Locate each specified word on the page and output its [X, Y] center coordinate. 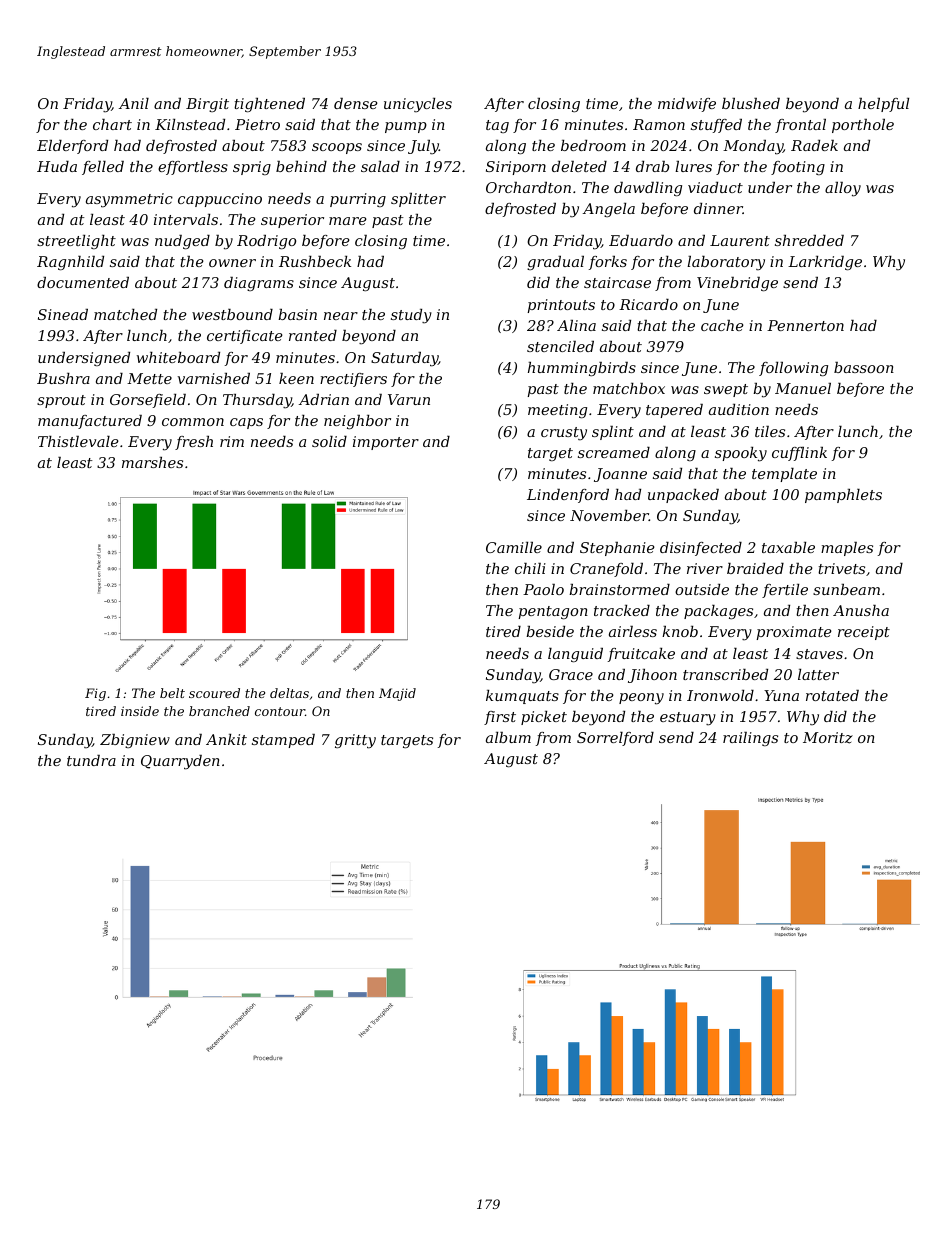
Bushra [63, 378]
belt [172, 693]
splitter [418, 200]
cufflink [799, 454]
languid [575, 655]
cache [722, 325]
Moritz [828, 738]
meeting [557, 411]
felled [103, 168]
